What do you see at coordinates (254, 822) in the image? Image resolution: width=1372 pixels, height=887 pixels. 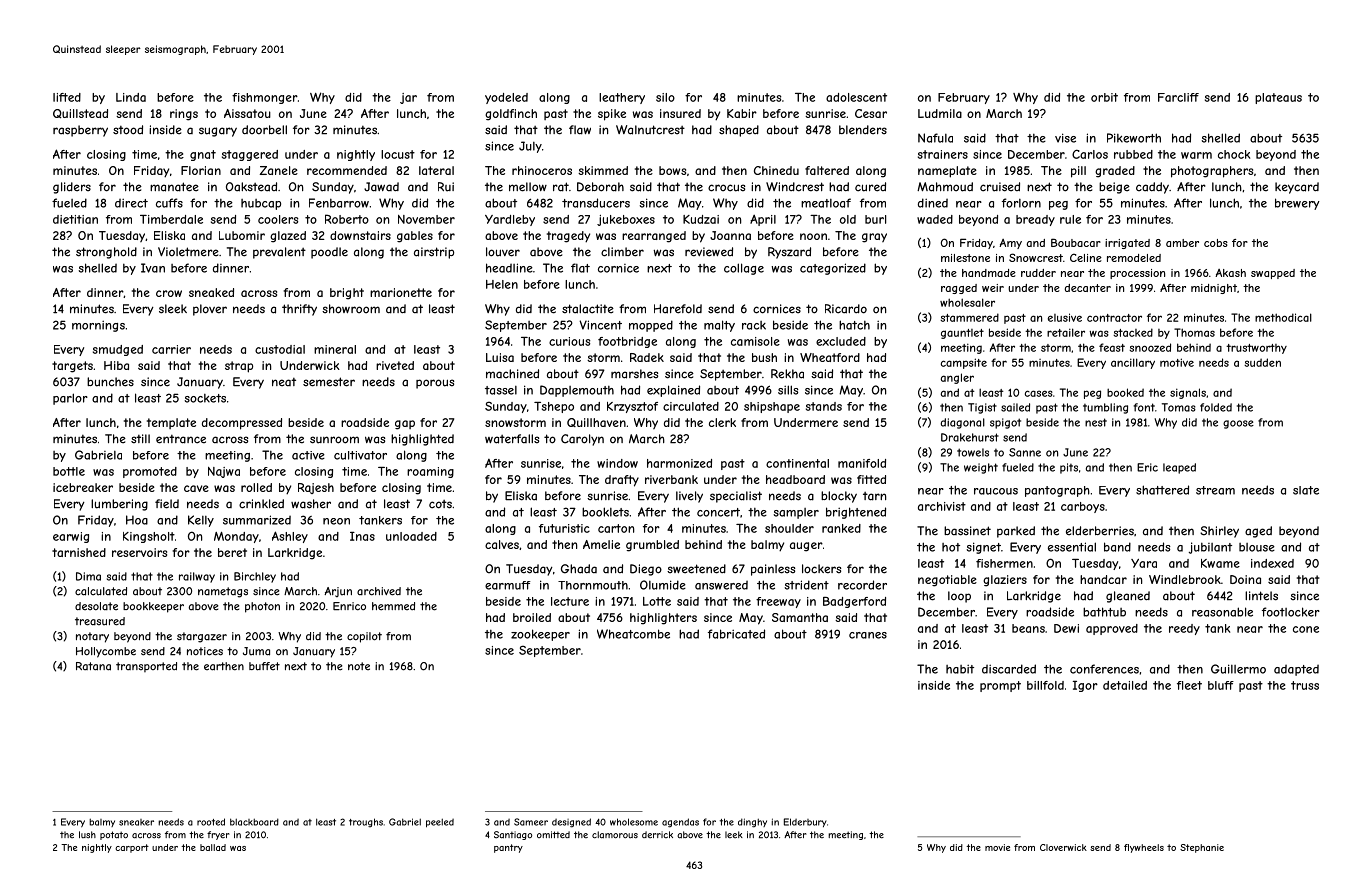 I see `blackboard` at bounding box center [254, 822].
